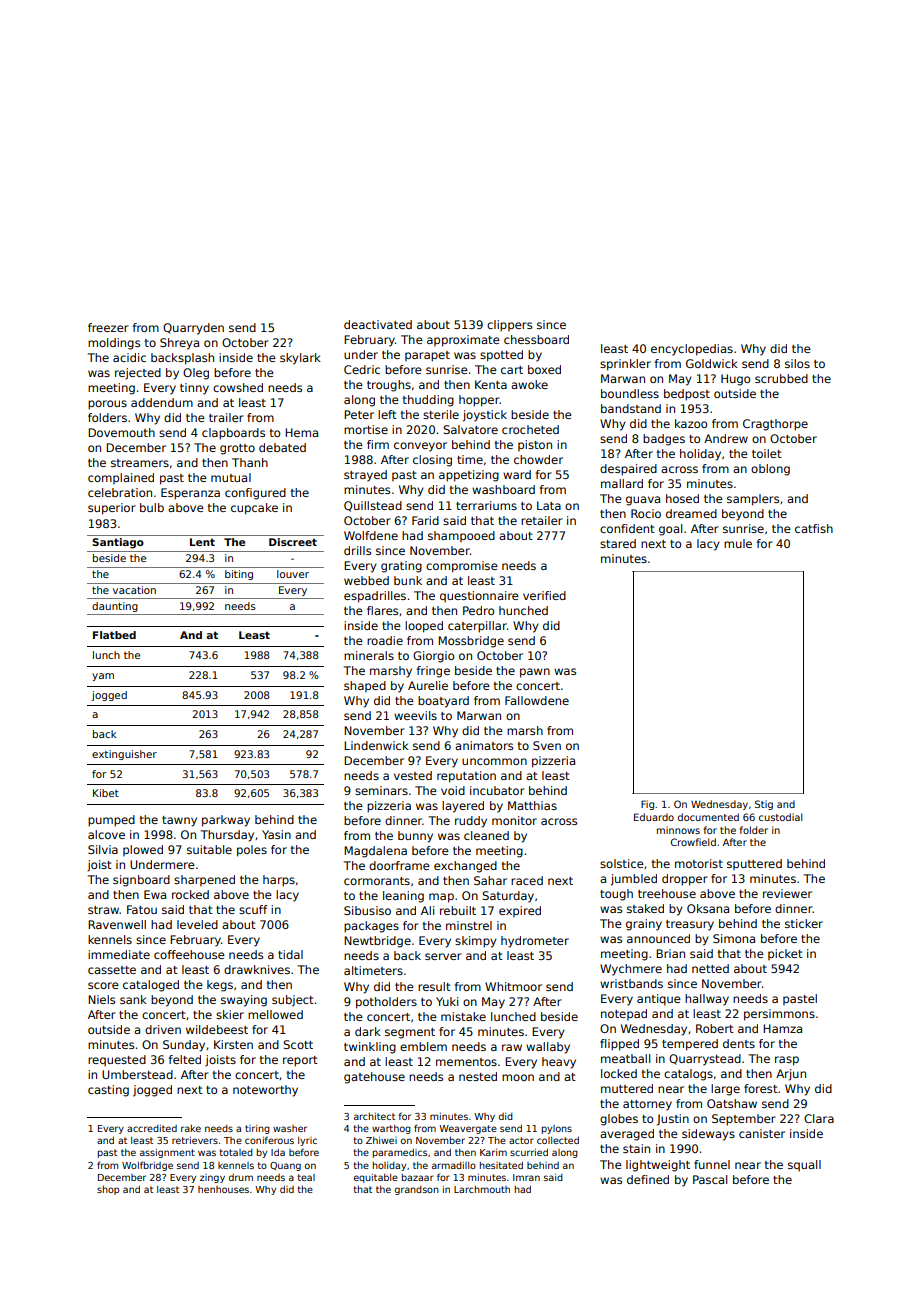 The height and width of the document is (1308, 924). Describe the element at coordinates (212, 1178) in the document. I see `zingy` at that location.
